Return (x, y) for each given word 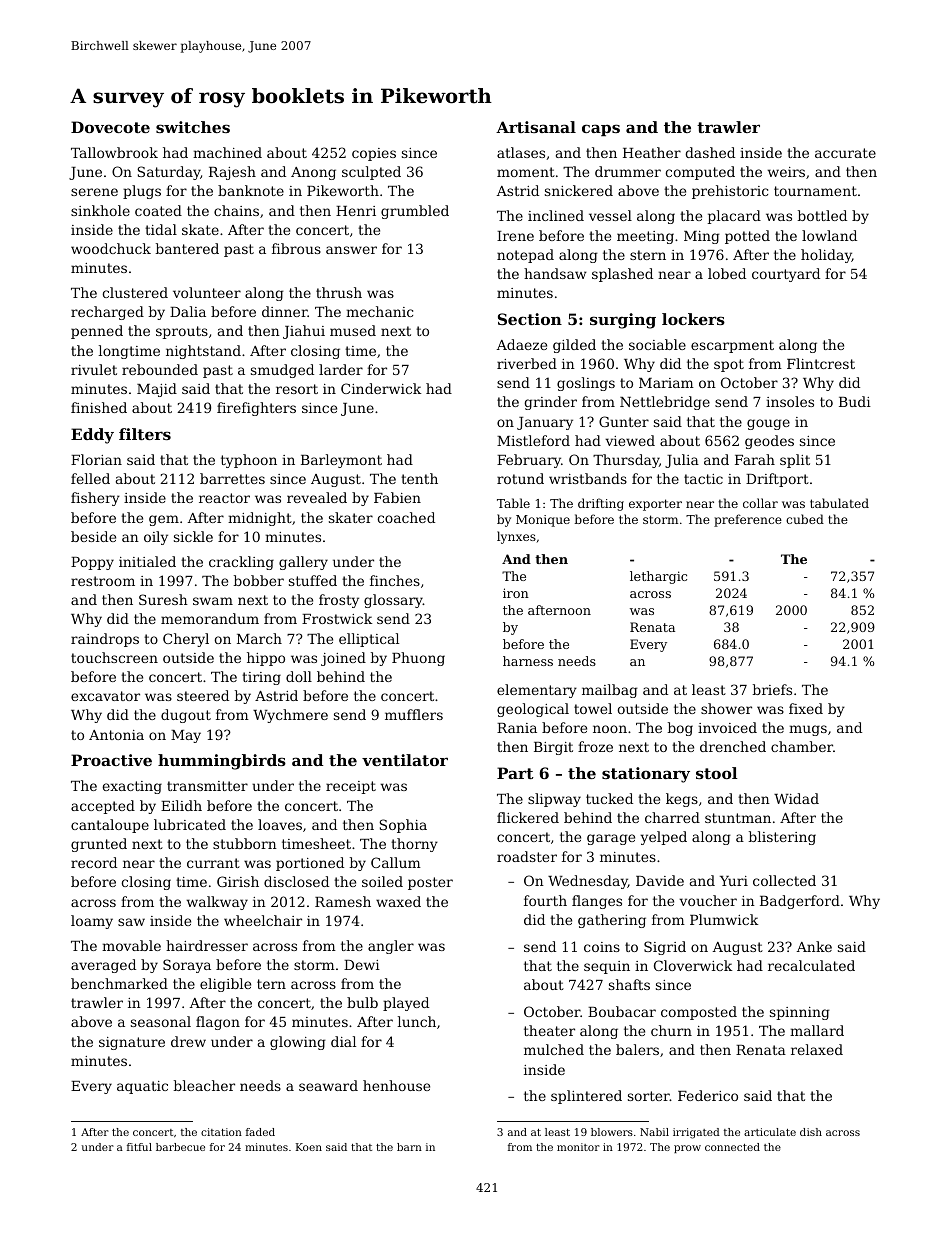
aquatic (142, 1087)
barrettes (232, 478)
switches (193, 127)
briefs (772, 689)
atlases (521, 152)
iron (516, 593)
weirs (786, 172)
